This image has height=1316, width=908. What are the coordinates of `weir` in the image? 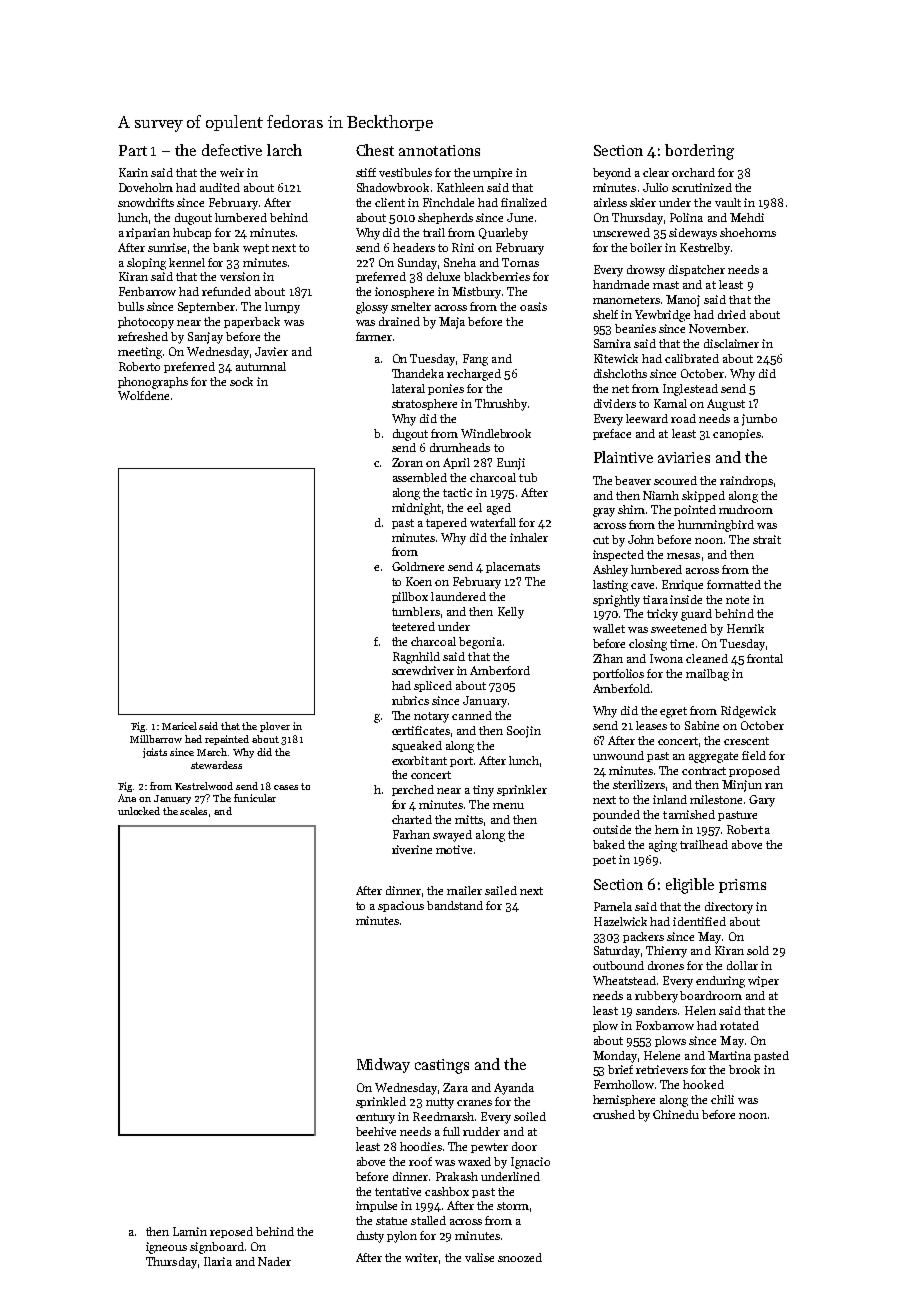 It's located at (232, 172).
